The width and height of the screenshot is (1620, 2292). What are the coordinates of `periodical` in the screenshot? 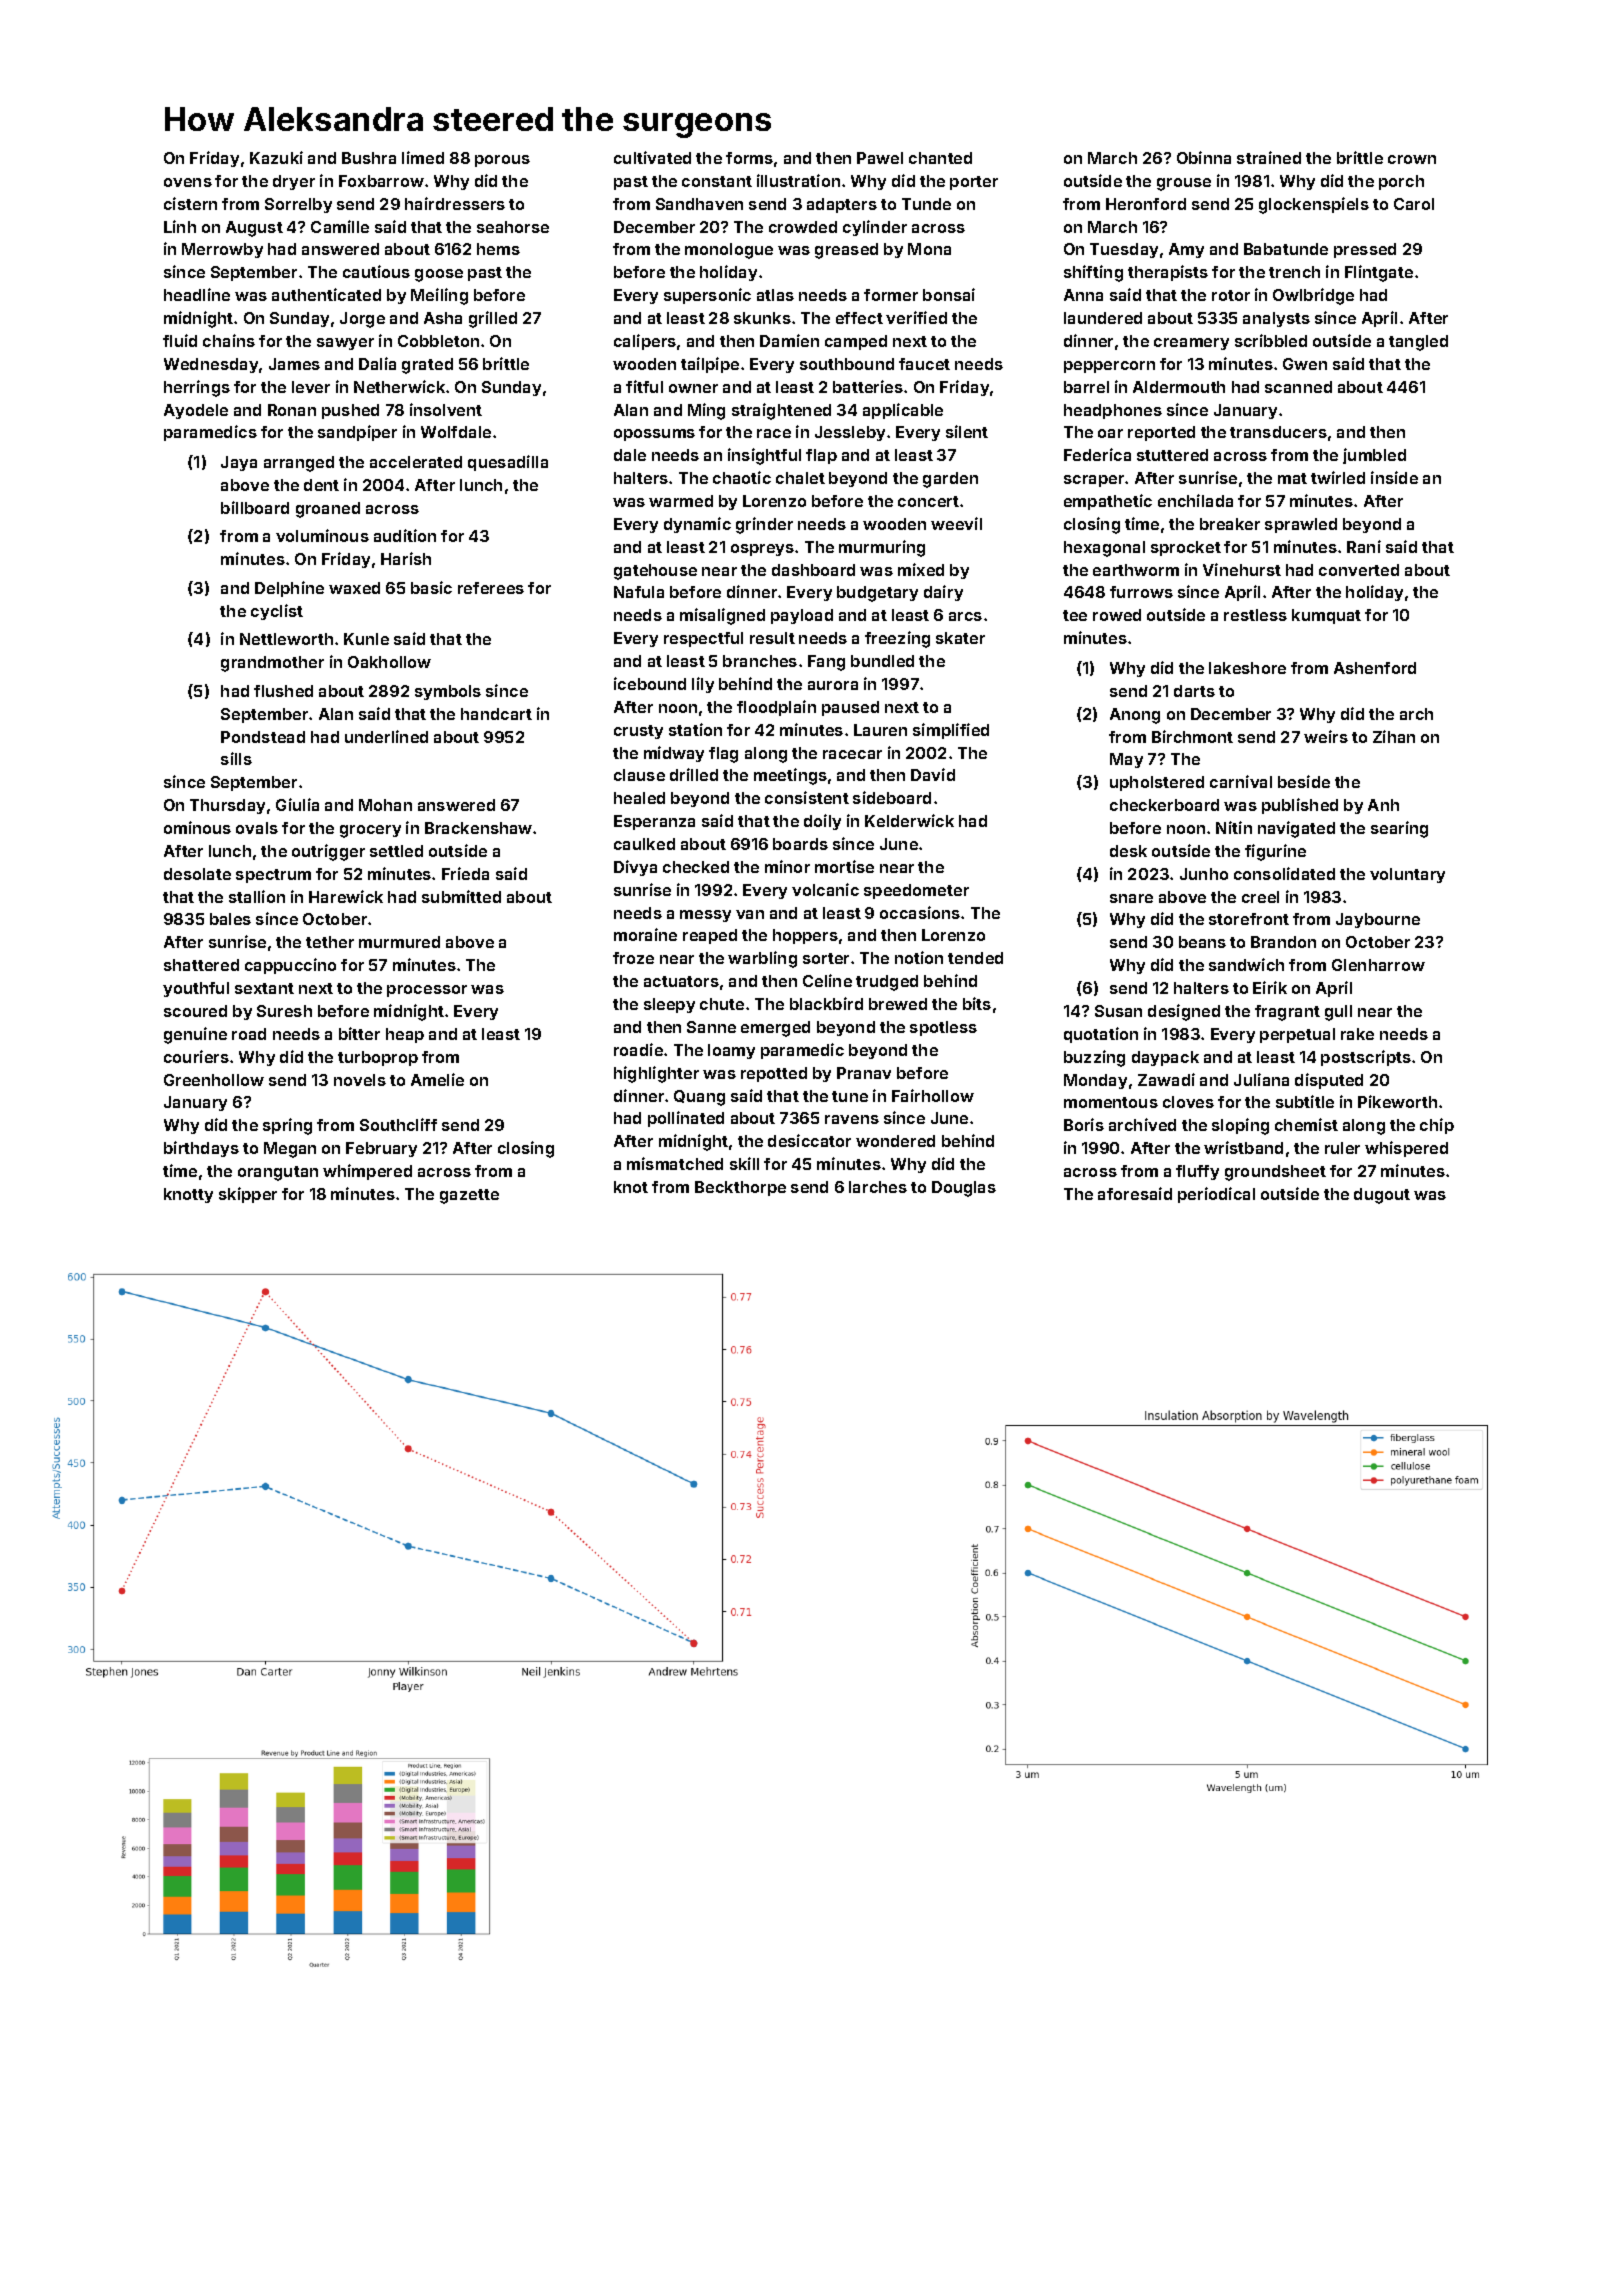 It's located at (1216, 1195).
